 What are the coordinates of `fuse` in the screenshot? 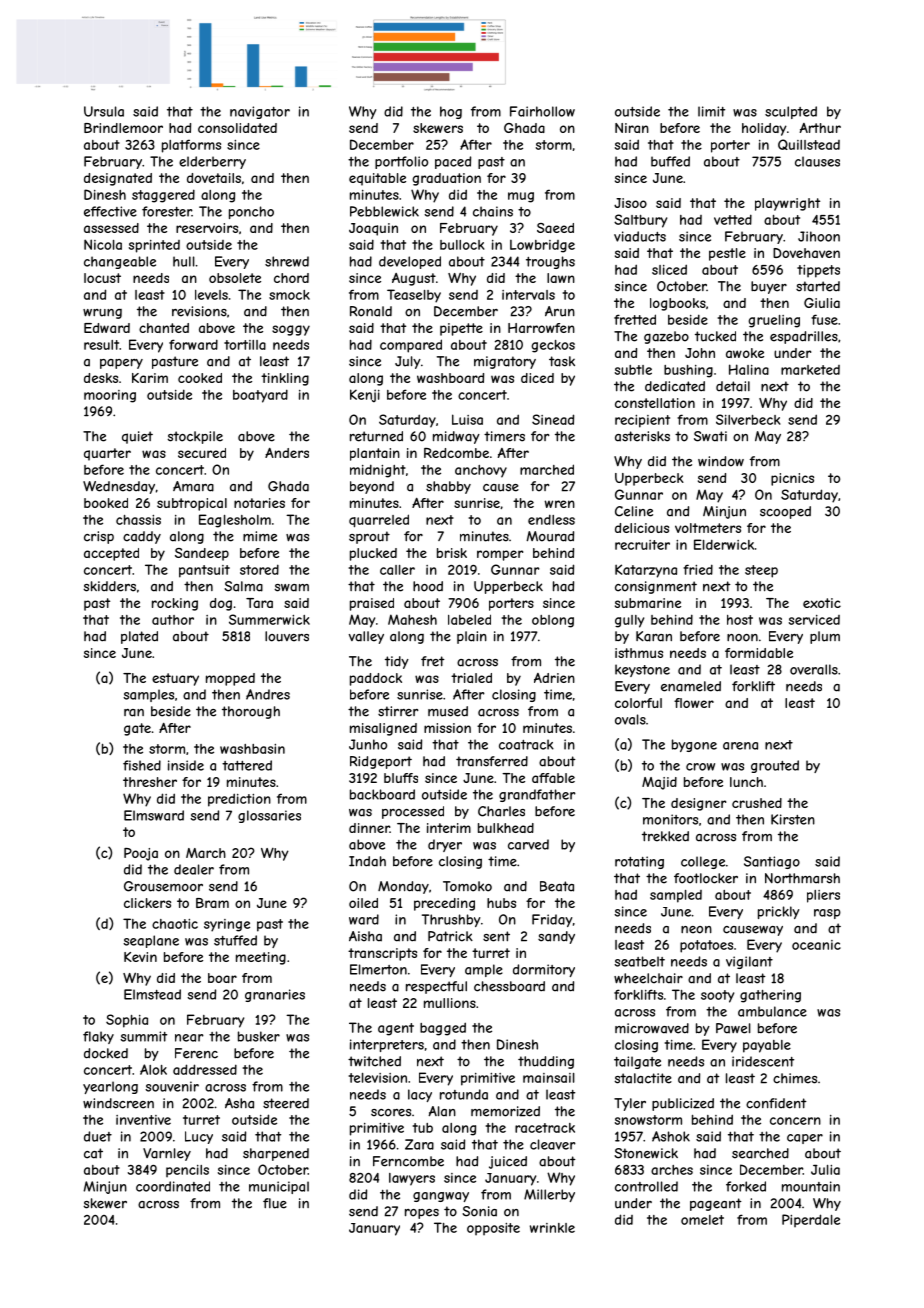 It's located at (824, 319).
